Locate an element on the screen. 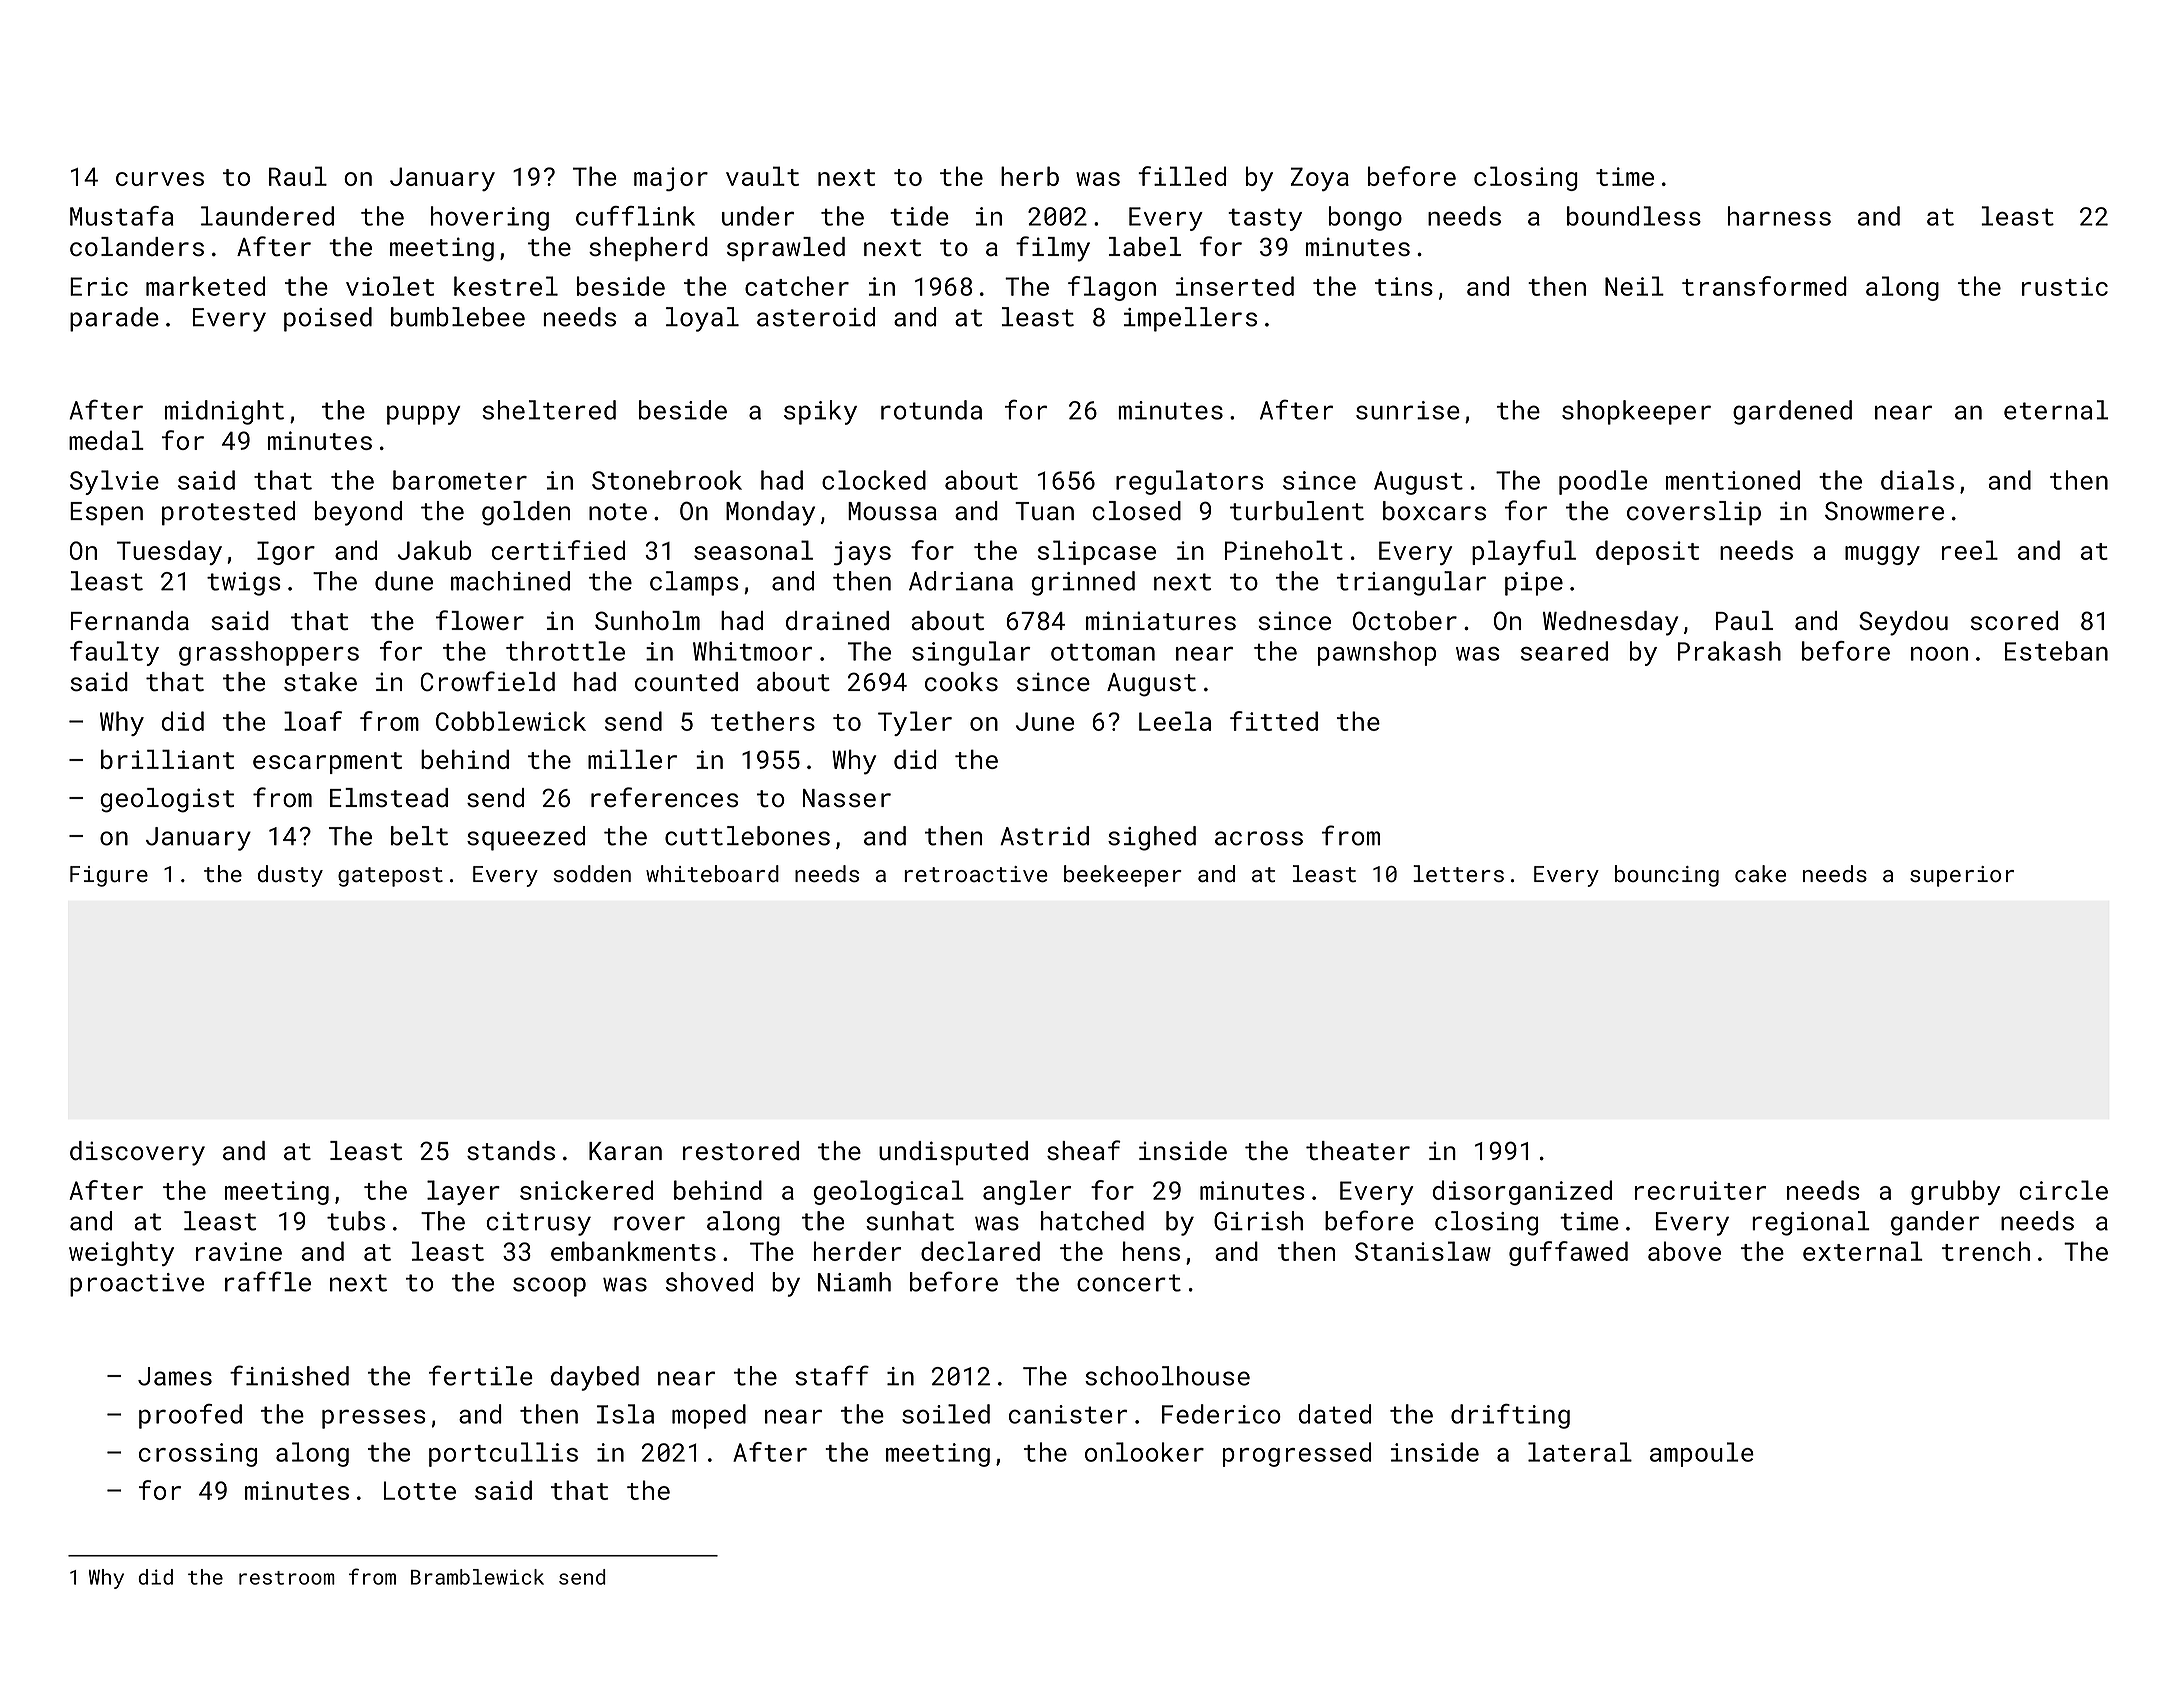  boundless is located at coordinates (1634, 216).
